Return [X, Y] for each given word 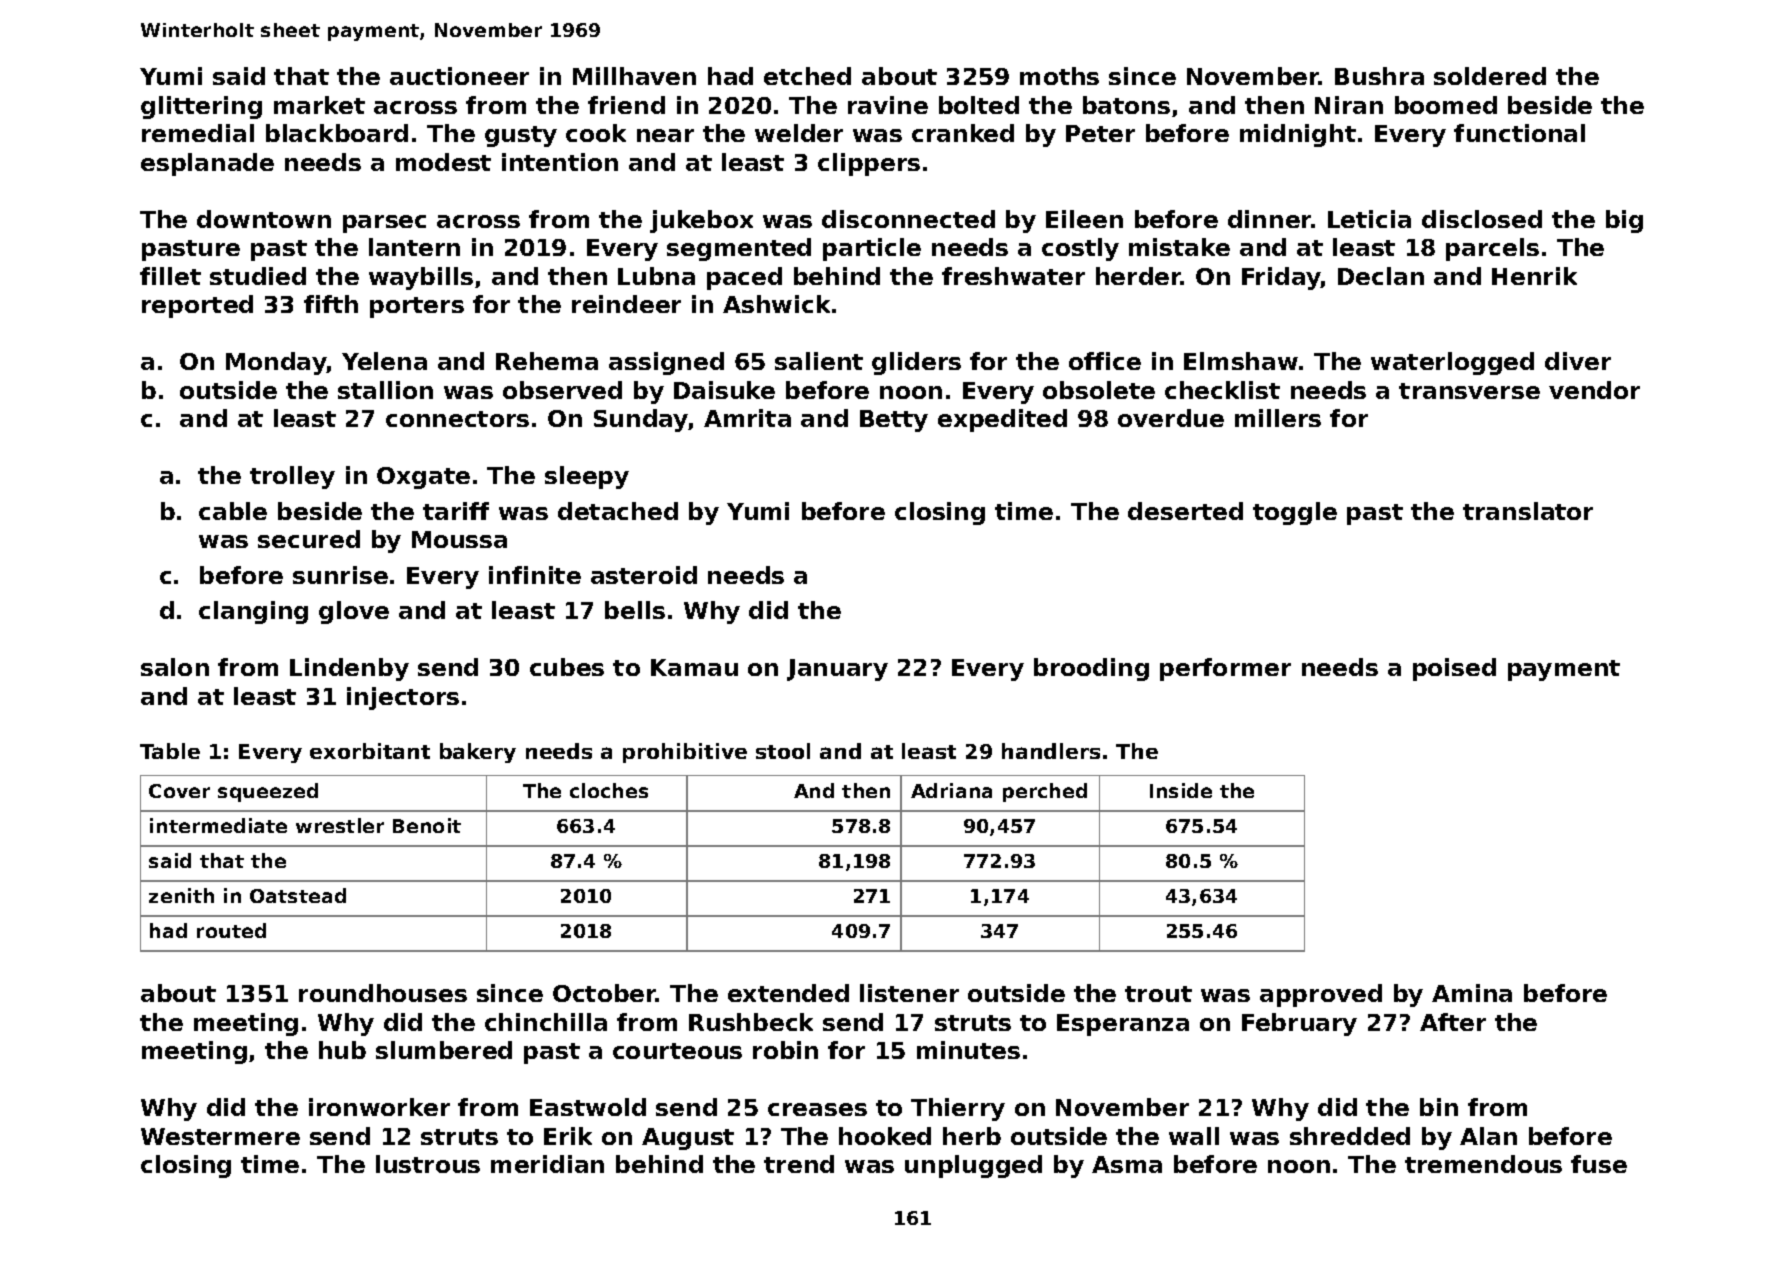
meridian [547, 1164]
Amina [1472, 993]
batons [1126, 105]
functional [1519, 133]
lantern [414, 247]
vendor [1594, 390]
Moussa [459, 539]
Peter [1100, 133]
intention [560, 162]
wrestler [340, 825]
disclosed [1482, 219]
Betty [894, 421]
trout [1158, 994]
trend [799, 1164]
